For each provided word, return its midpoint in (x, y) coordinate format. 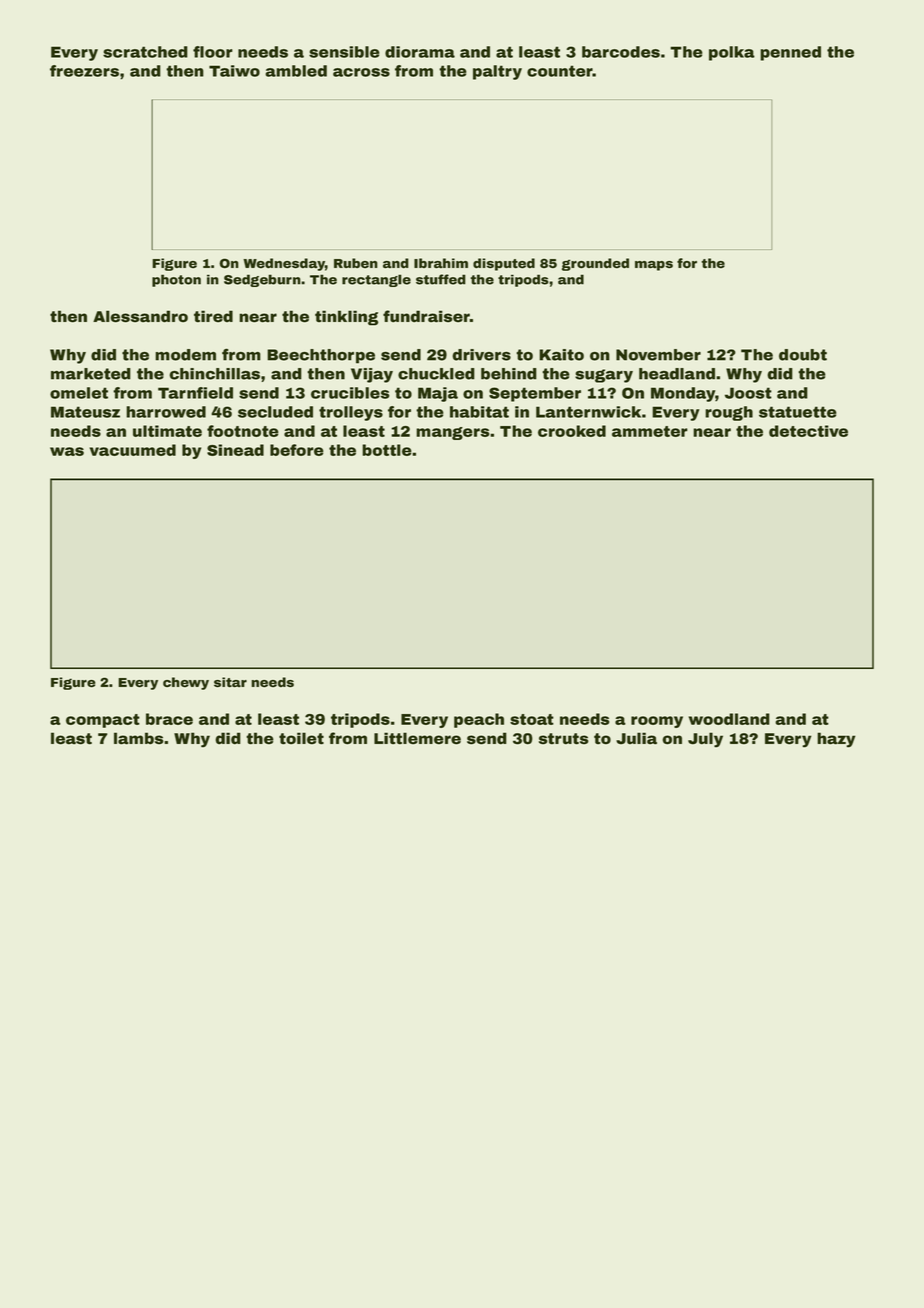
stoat (532, 719)
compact (103, 721)
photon (176, 280)
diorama (420, 52)
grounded (595, 264)
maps (654, 266)
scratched (145, 52)
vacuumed (133, 450)
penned (790, 53)
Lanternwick (588, 412)
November (658, 355)
